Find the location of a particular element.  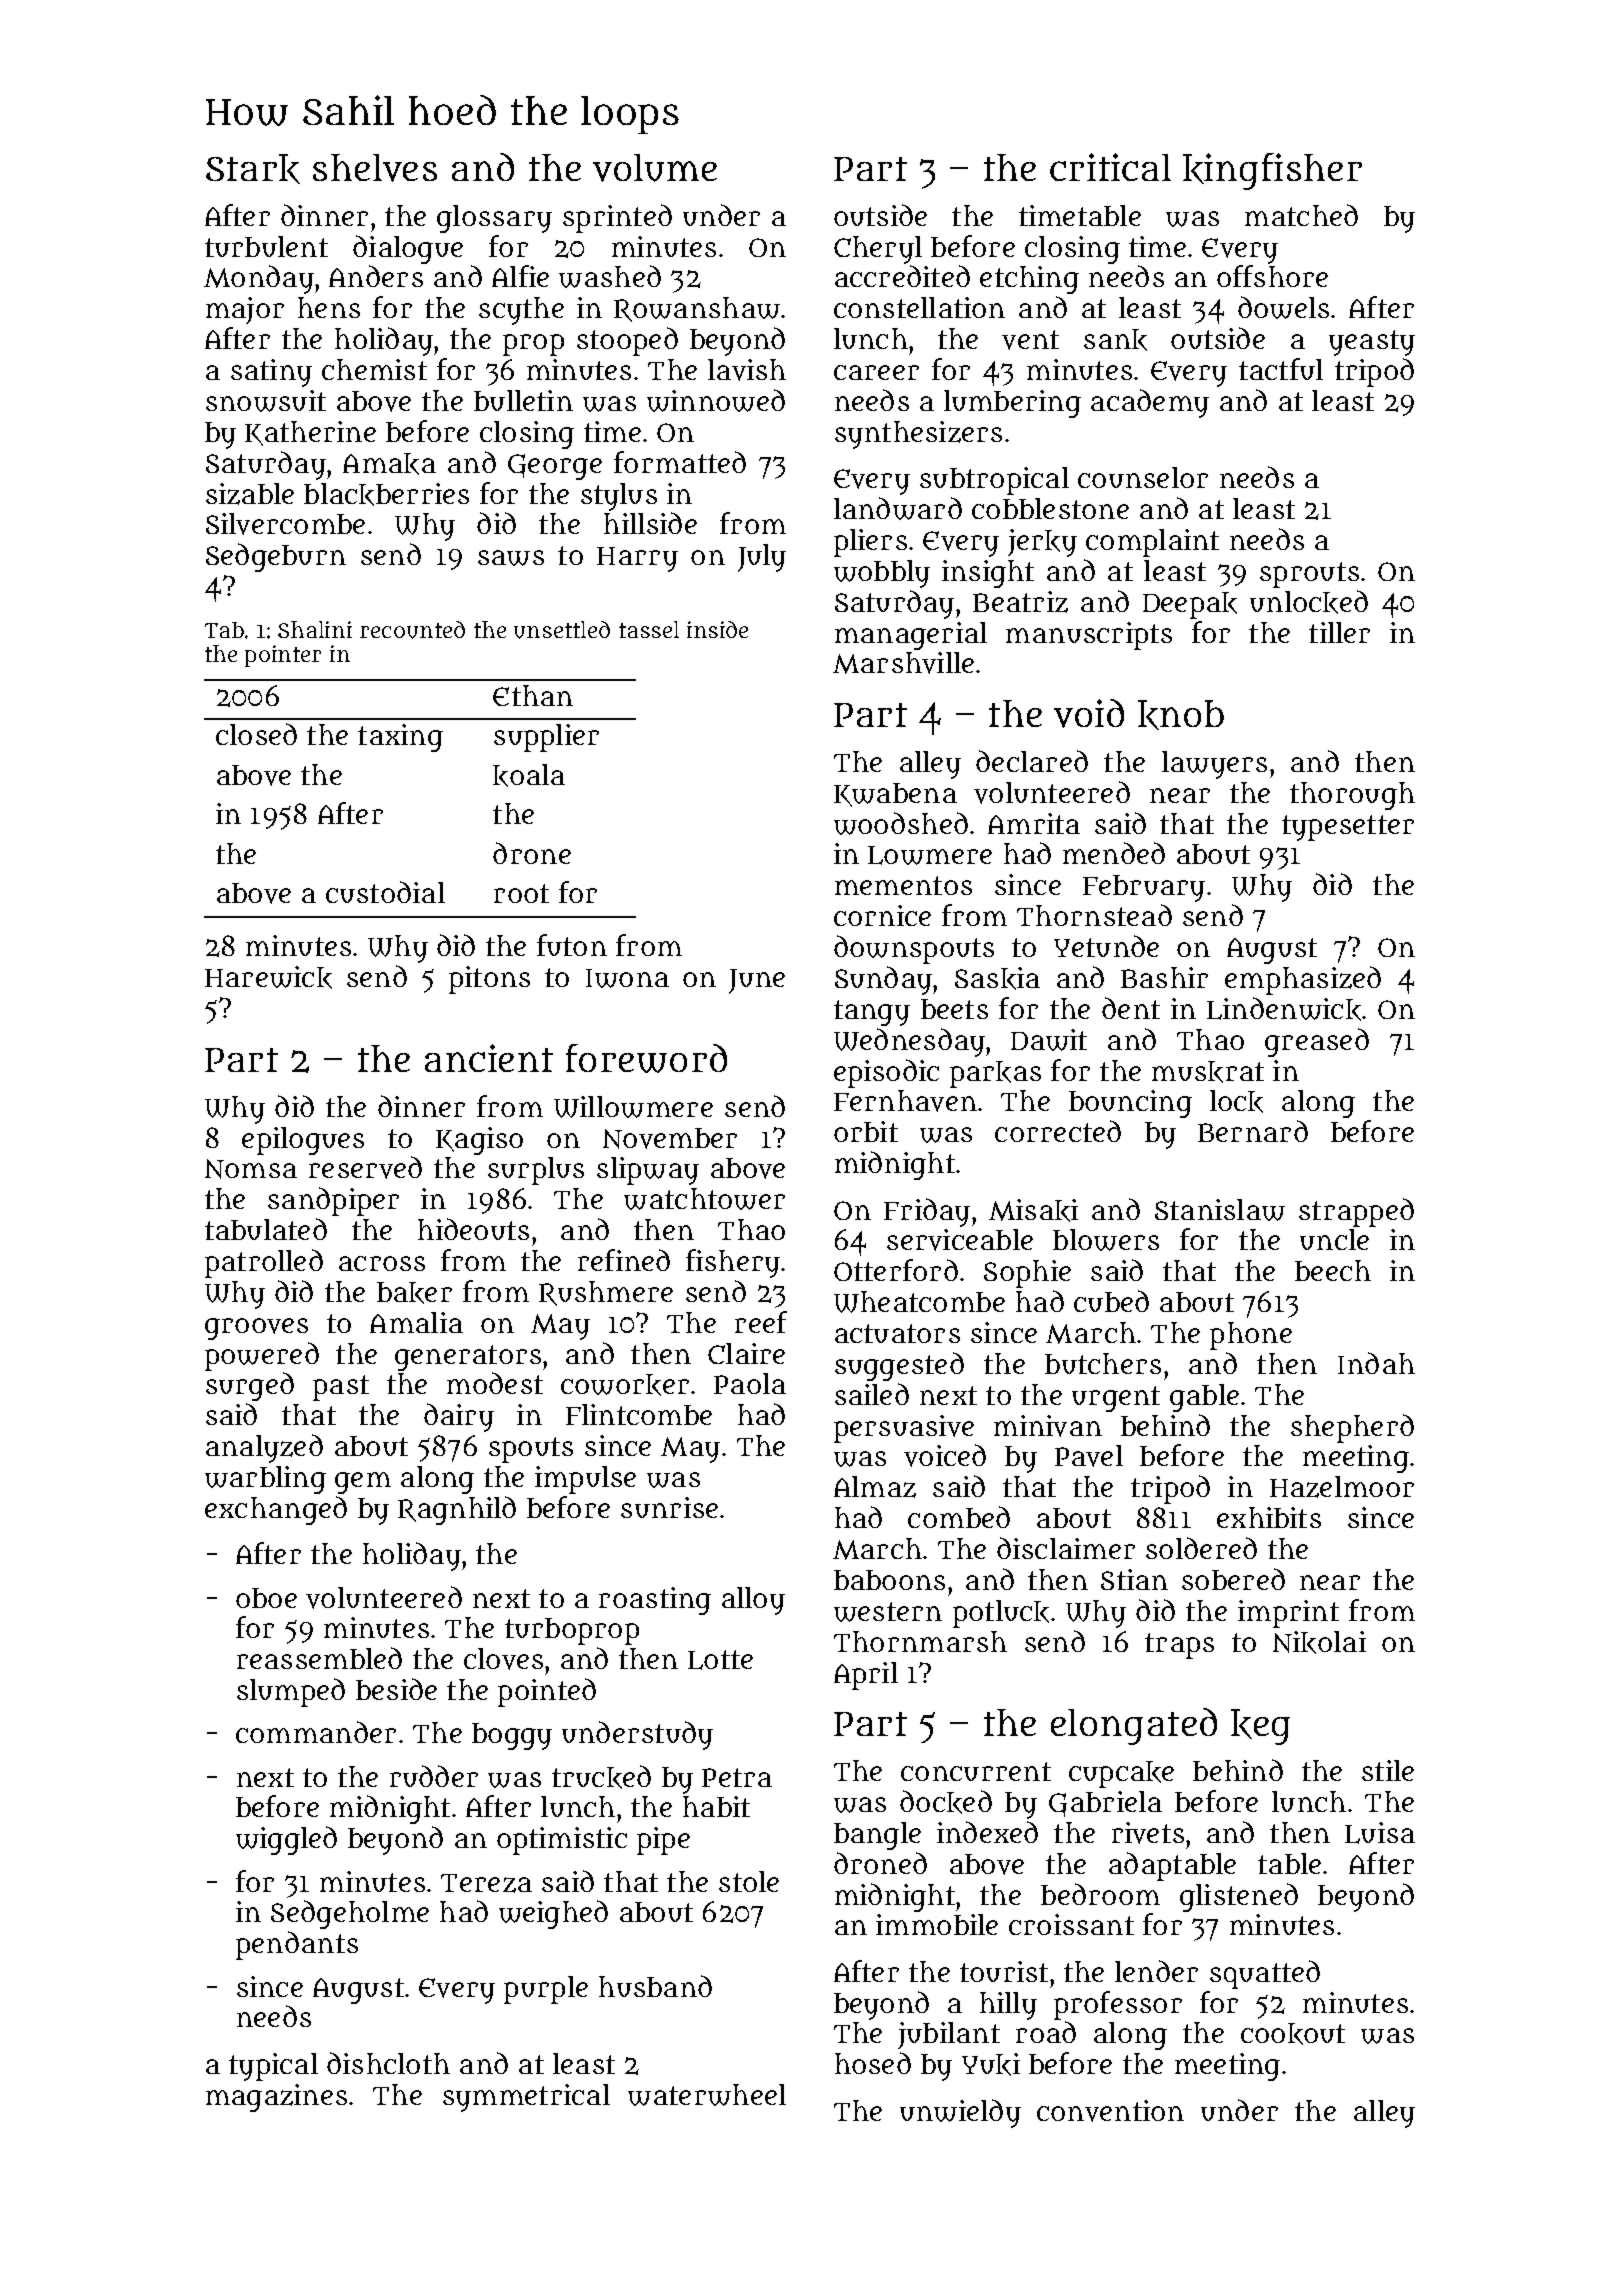

accredited is located at coordinates (902, 276).
